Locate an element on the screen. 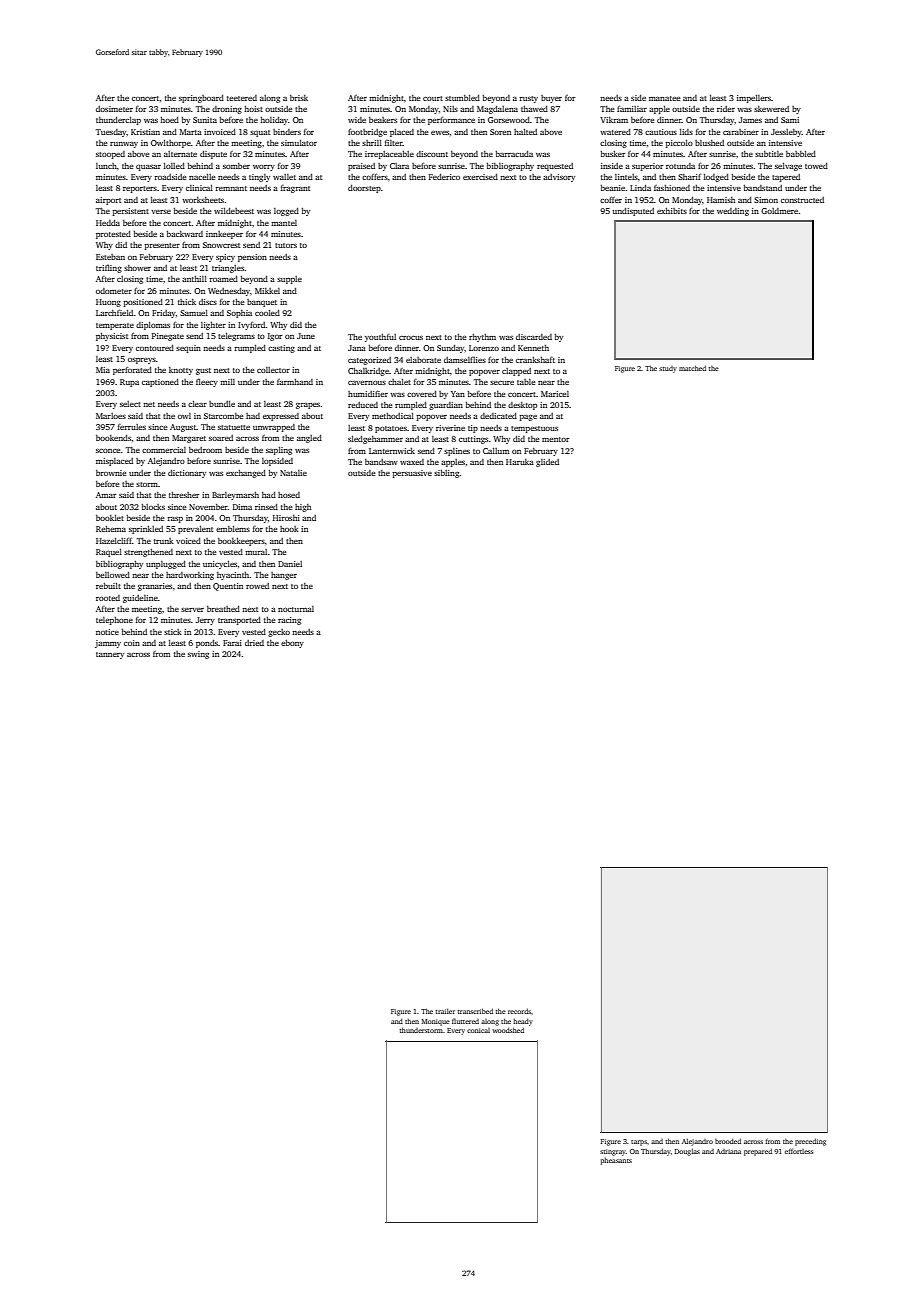 The width and height of the screenshot is (924, 1308). rhythm is located at coordinates (482, 338).
